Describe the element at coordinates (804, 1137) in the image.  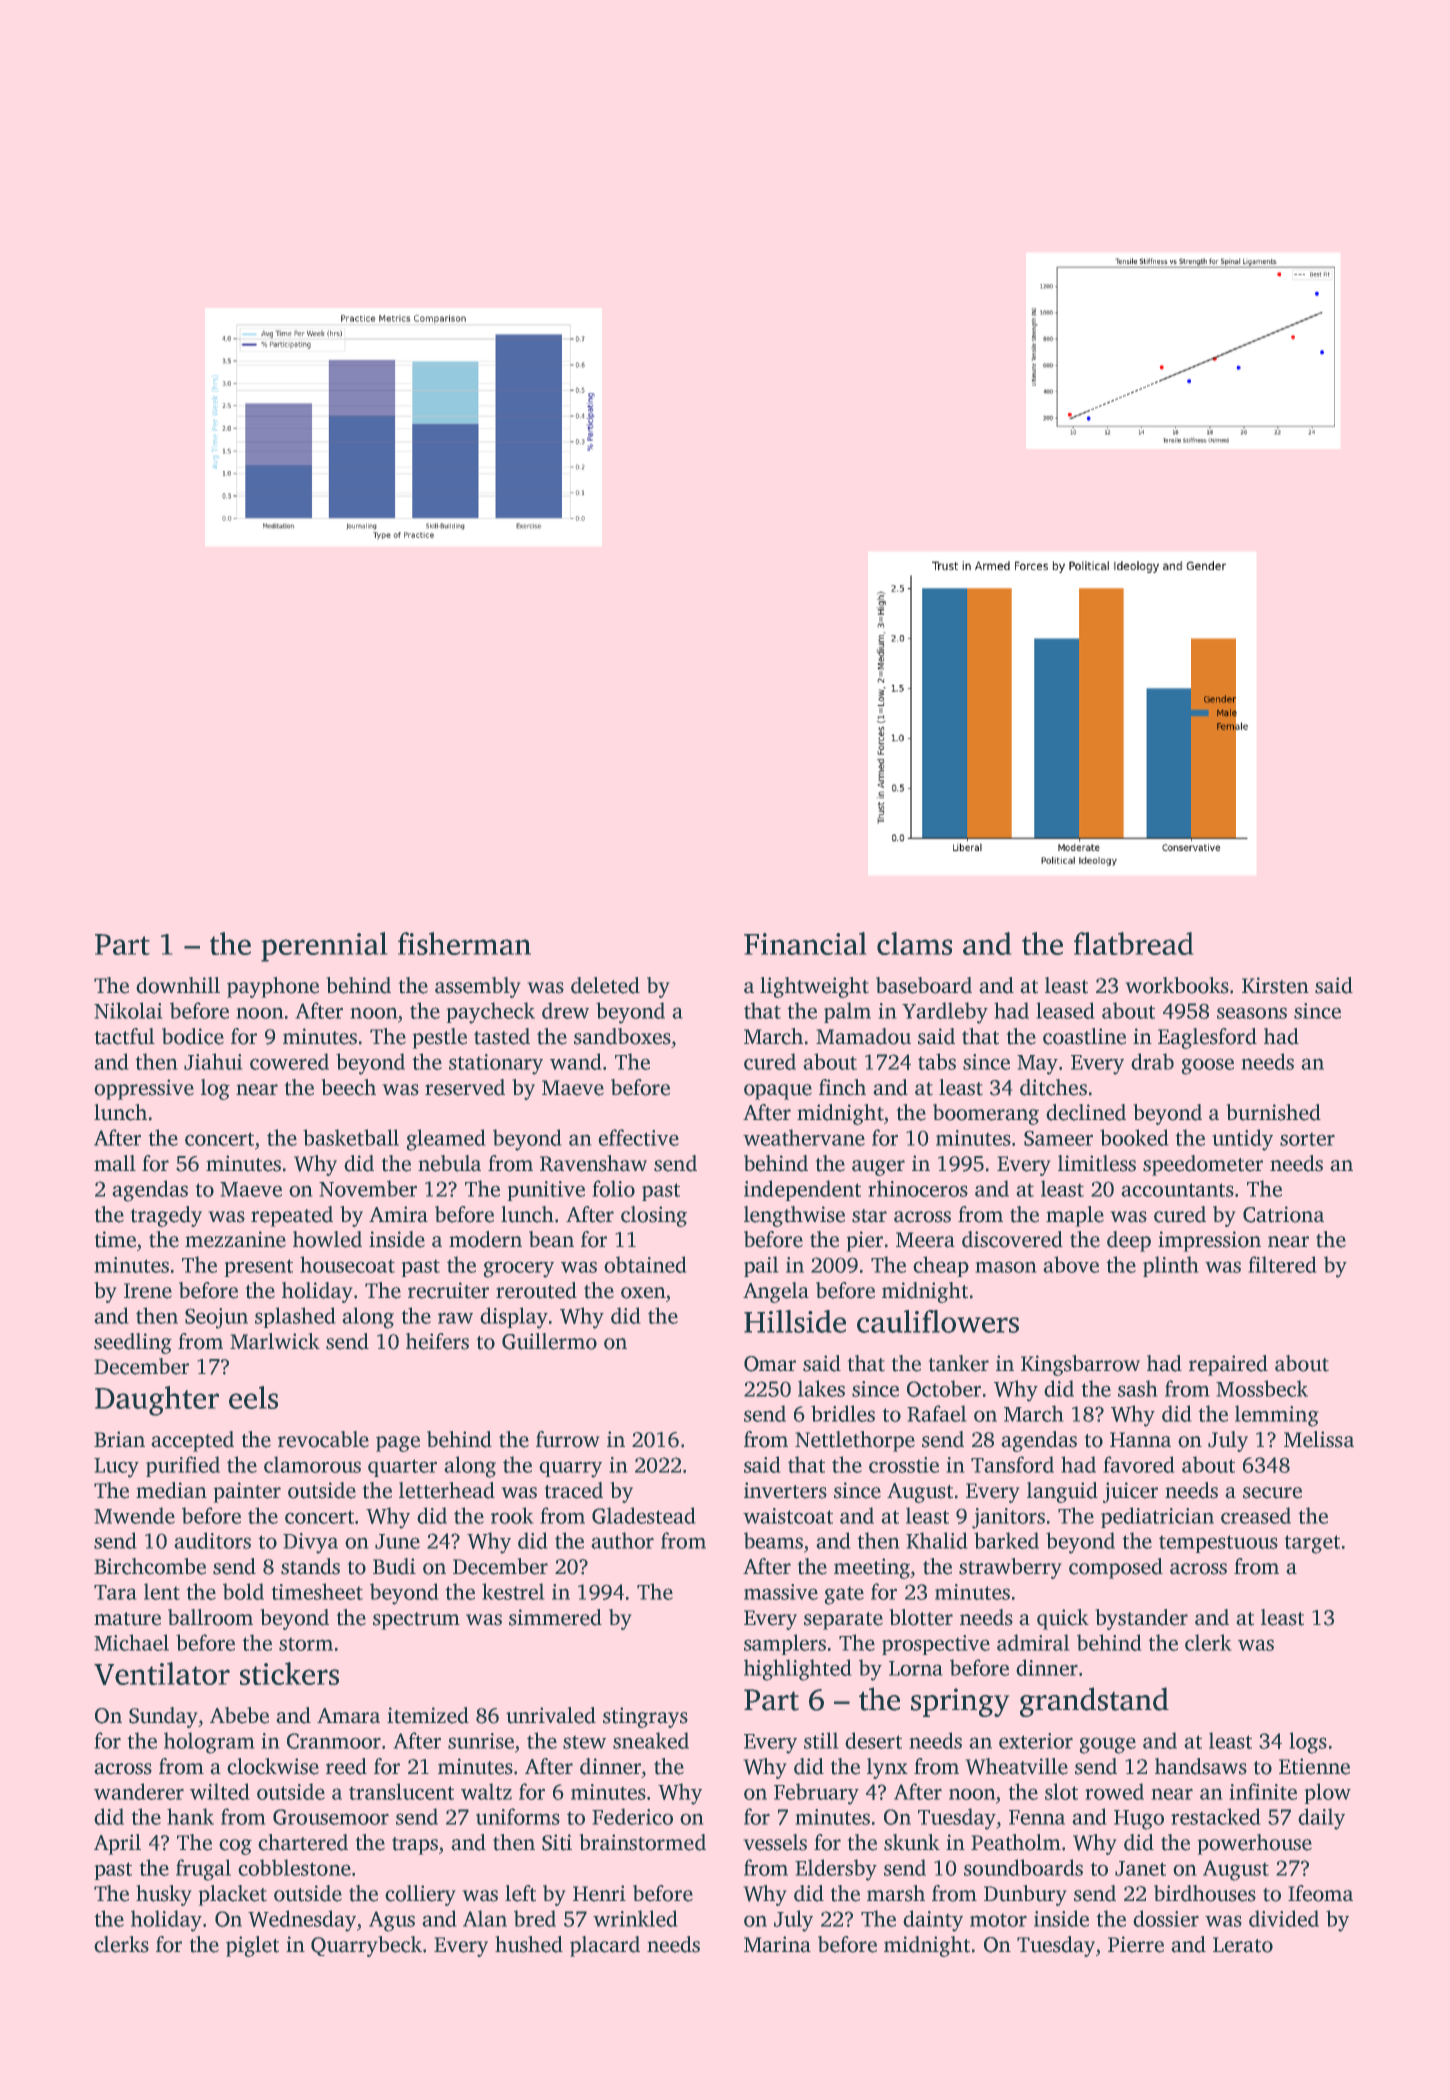
I see `weathervane` at that location.
